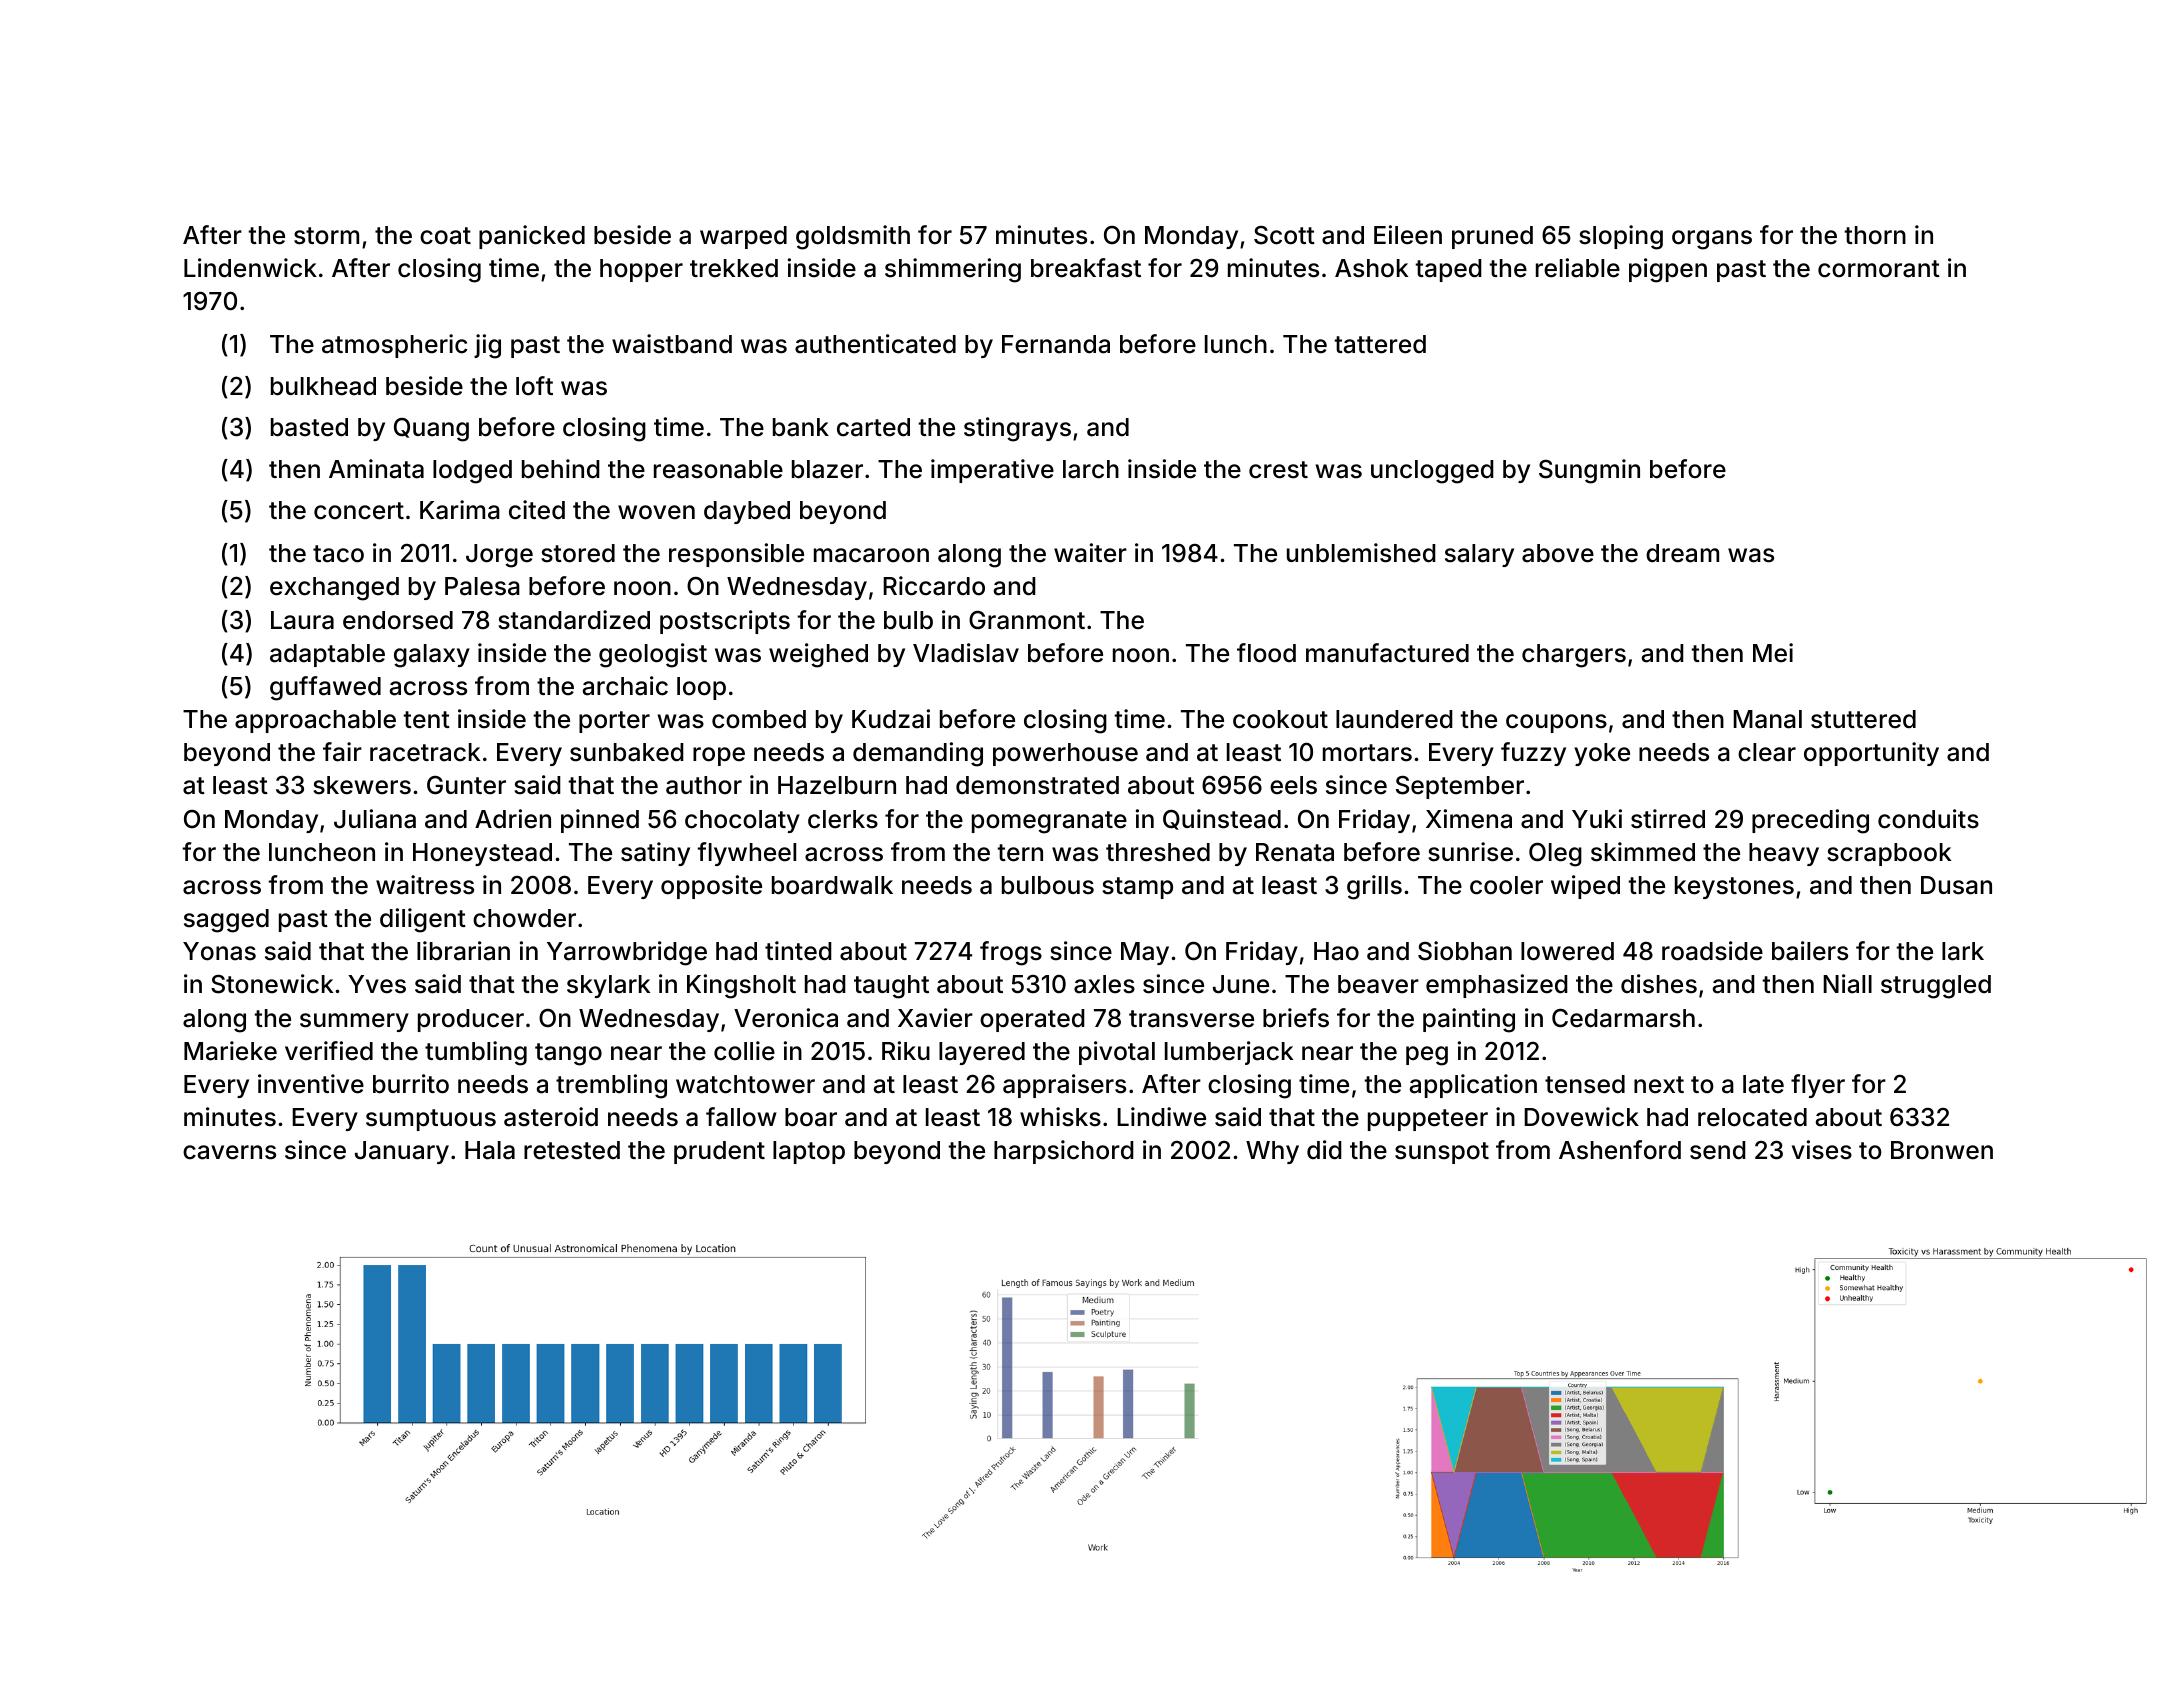 This image has height=1683, width=2178. What do you see at coordinates (1682, 553) in the image?
I see `dream` at bounding box center [1682, 553].
